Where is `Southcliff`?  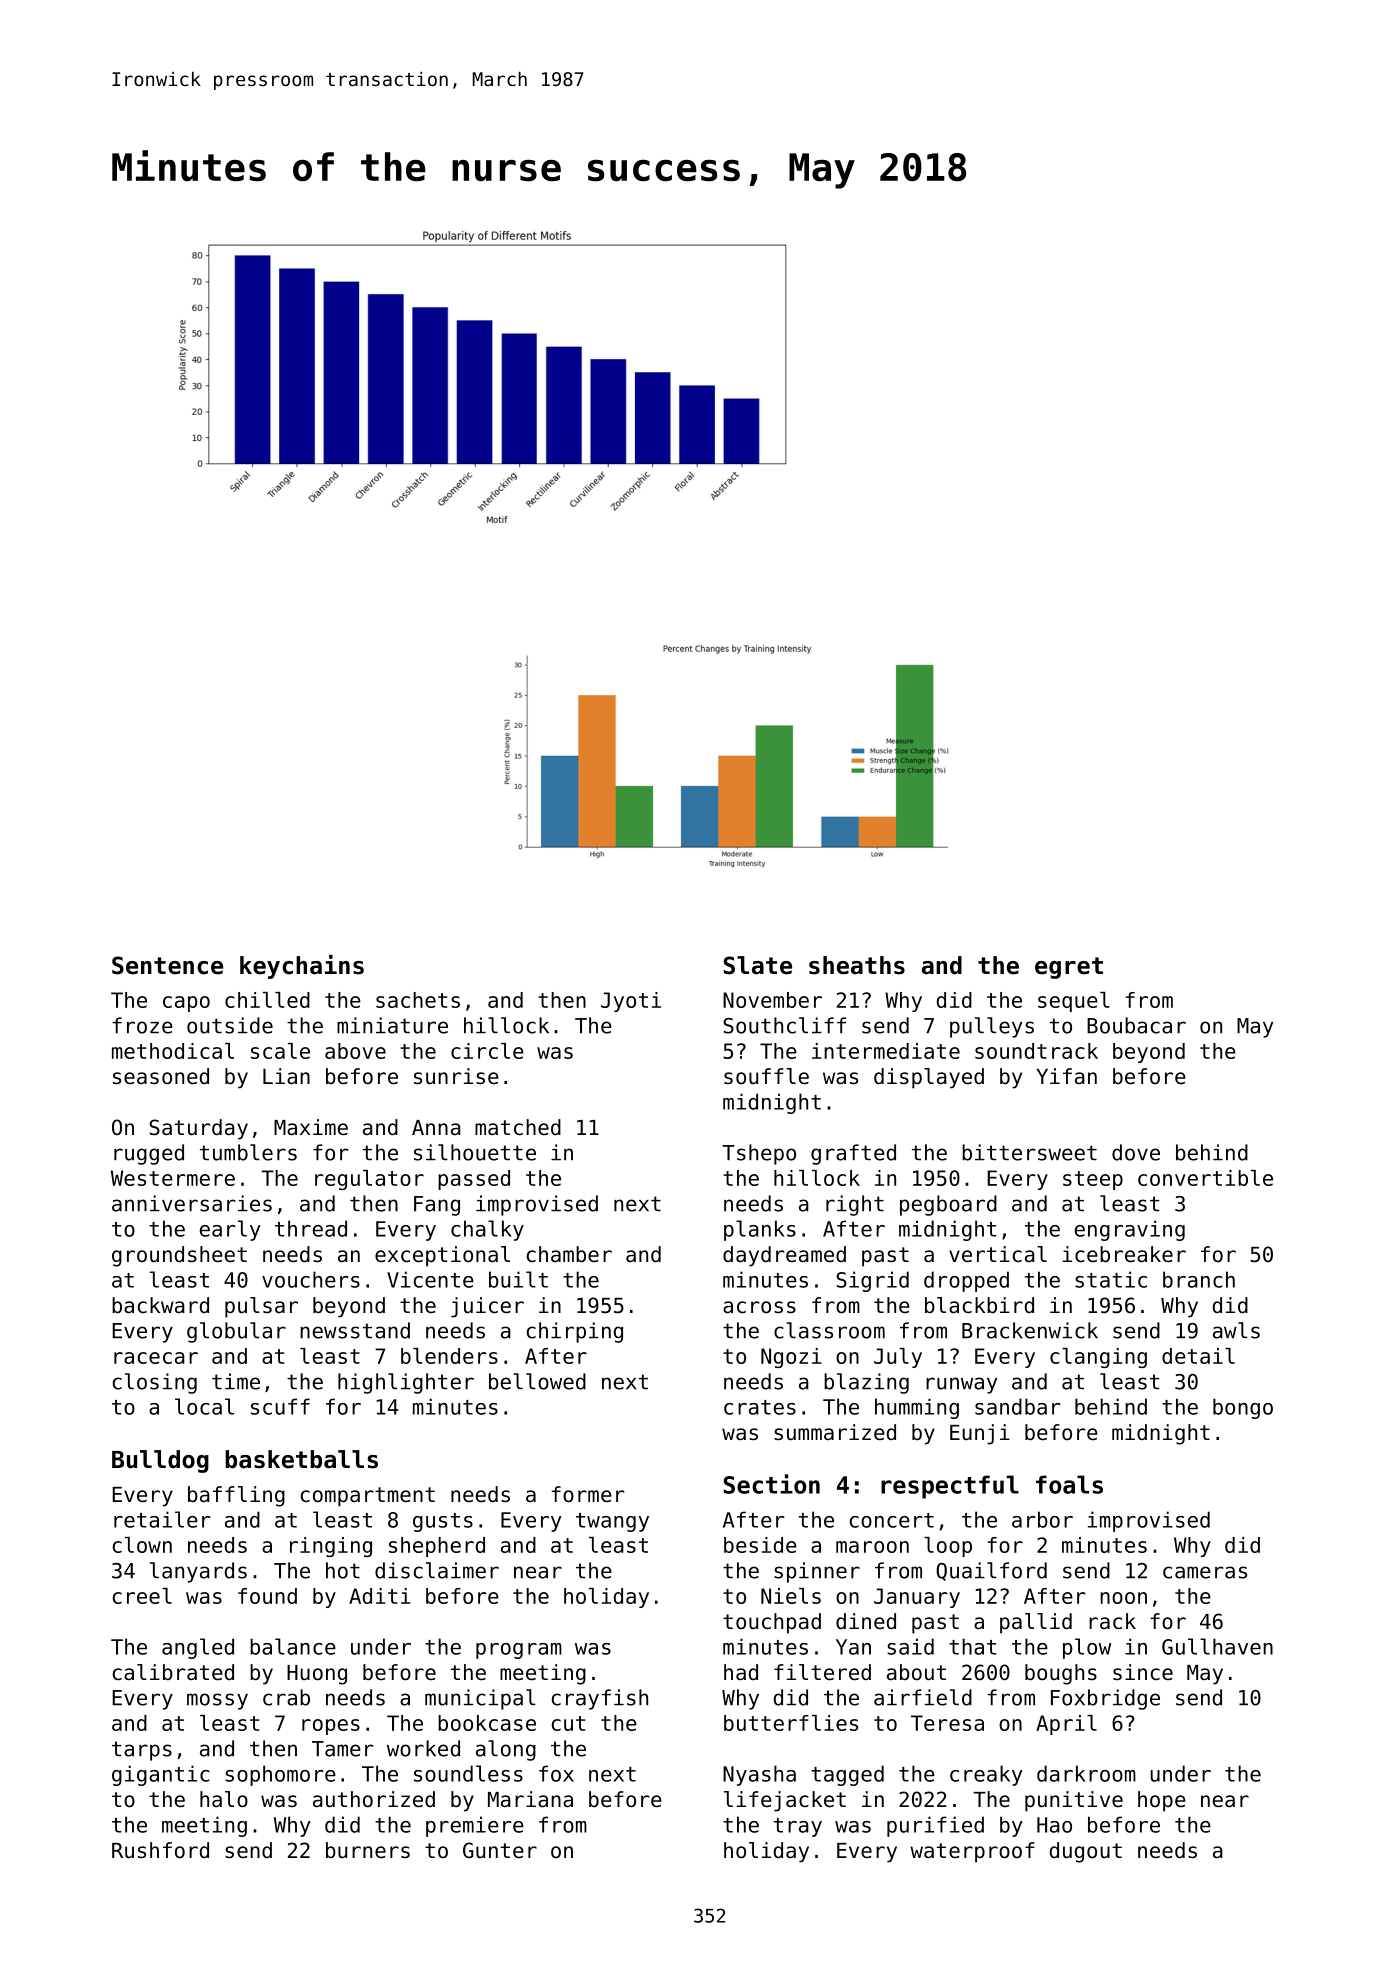 Southcliff is located at coordinates (784, 1025).
